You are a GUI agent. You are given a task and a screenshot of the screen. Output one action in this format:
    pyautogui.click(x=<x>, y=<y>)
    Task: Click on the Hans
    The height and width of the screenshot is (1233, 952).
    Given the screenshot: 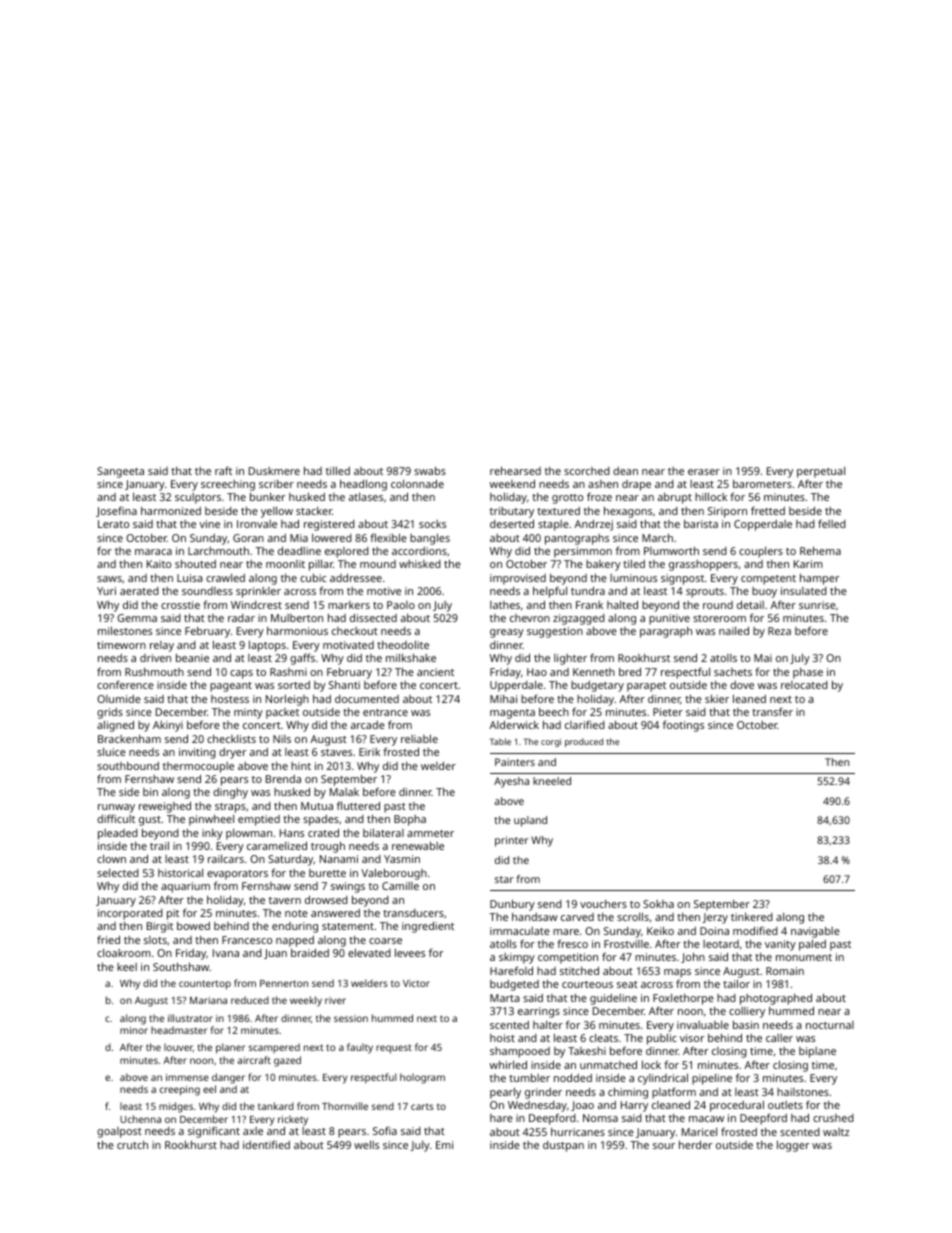 What is the action you would take?
    pyautogui.click(x=292, y=833)
